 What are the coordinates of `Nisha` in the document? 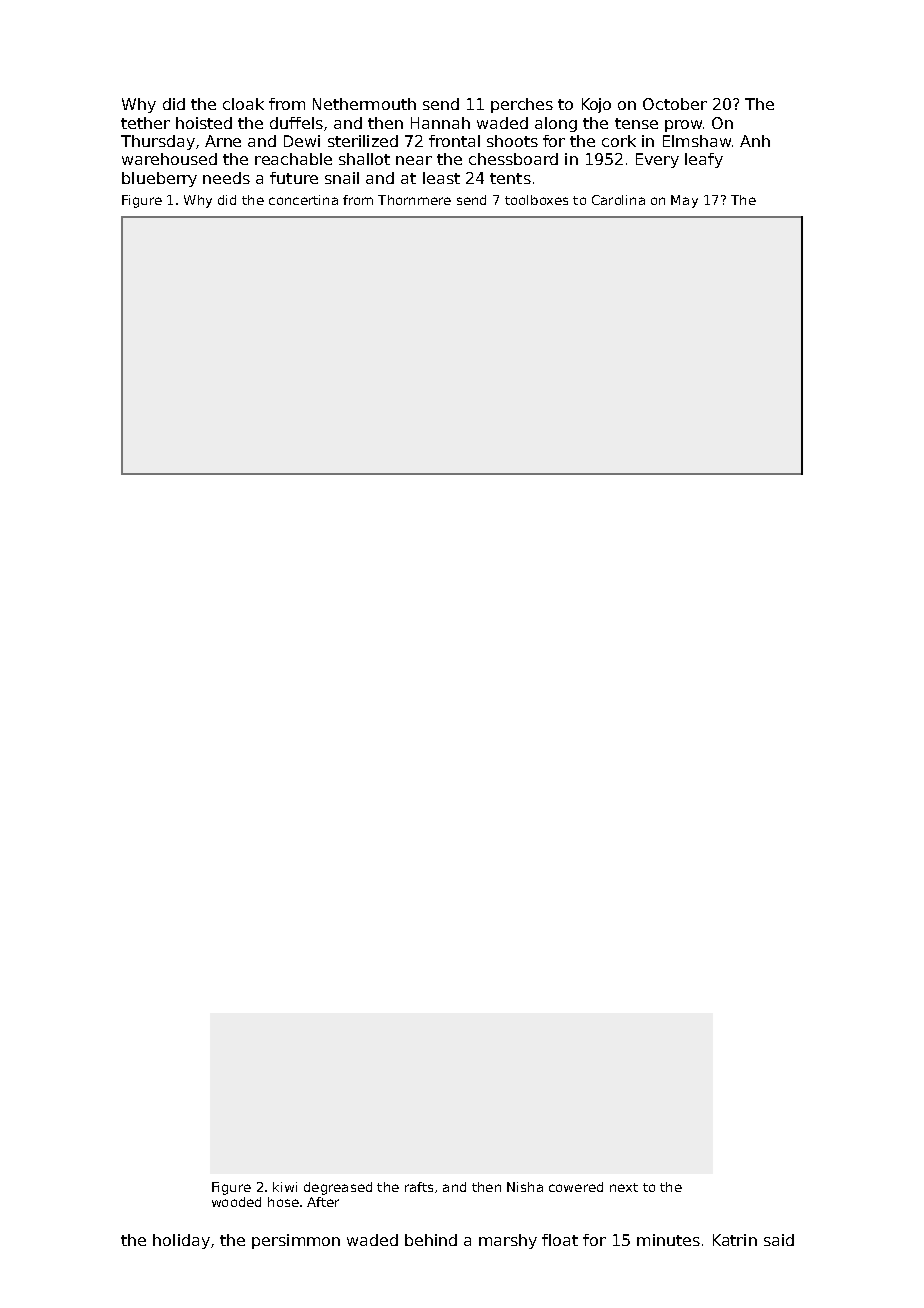 It's located at (525, 1187).
